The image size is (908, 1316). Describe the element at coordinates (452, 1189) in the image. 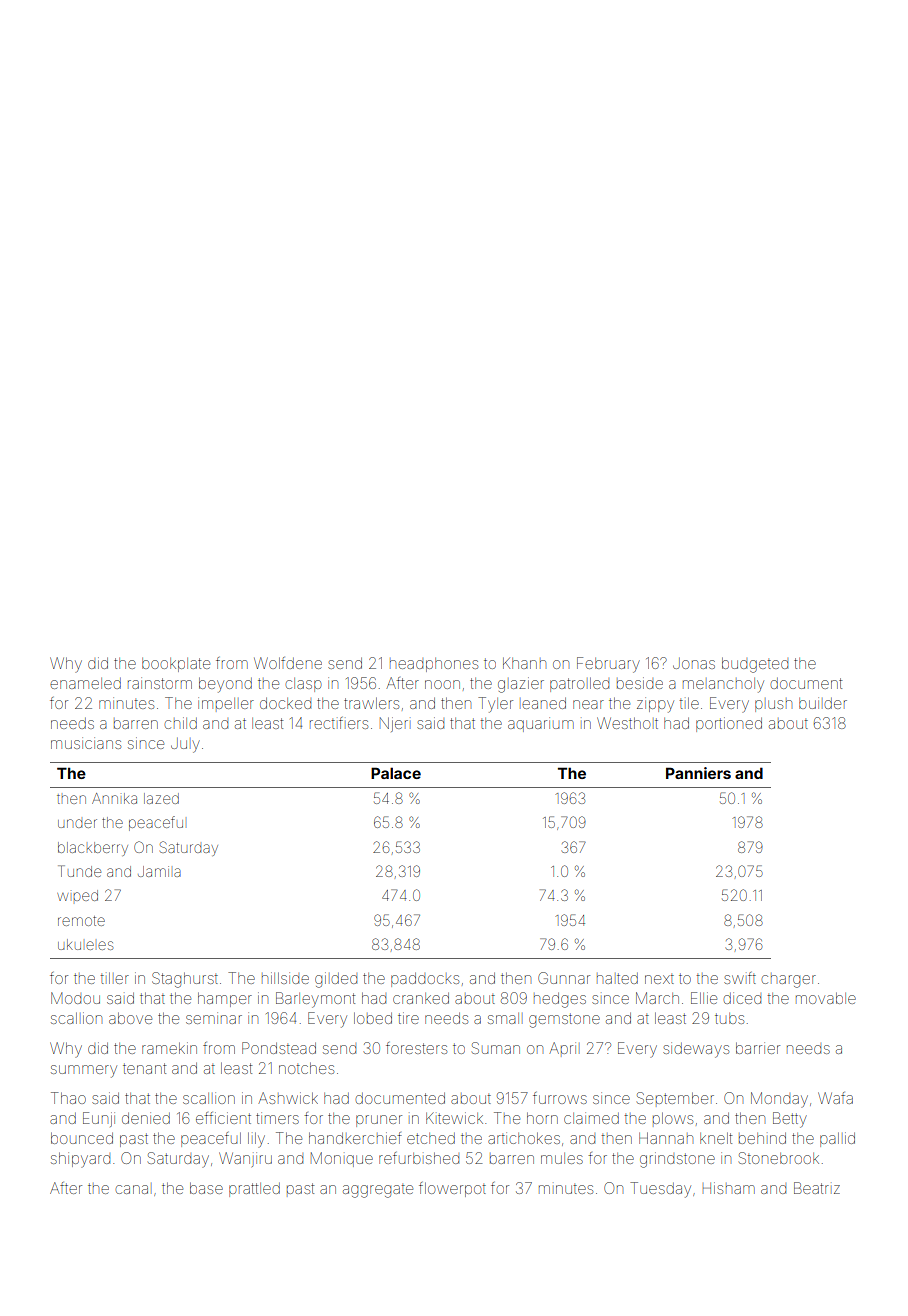

I see `flowerpot` at that location.
